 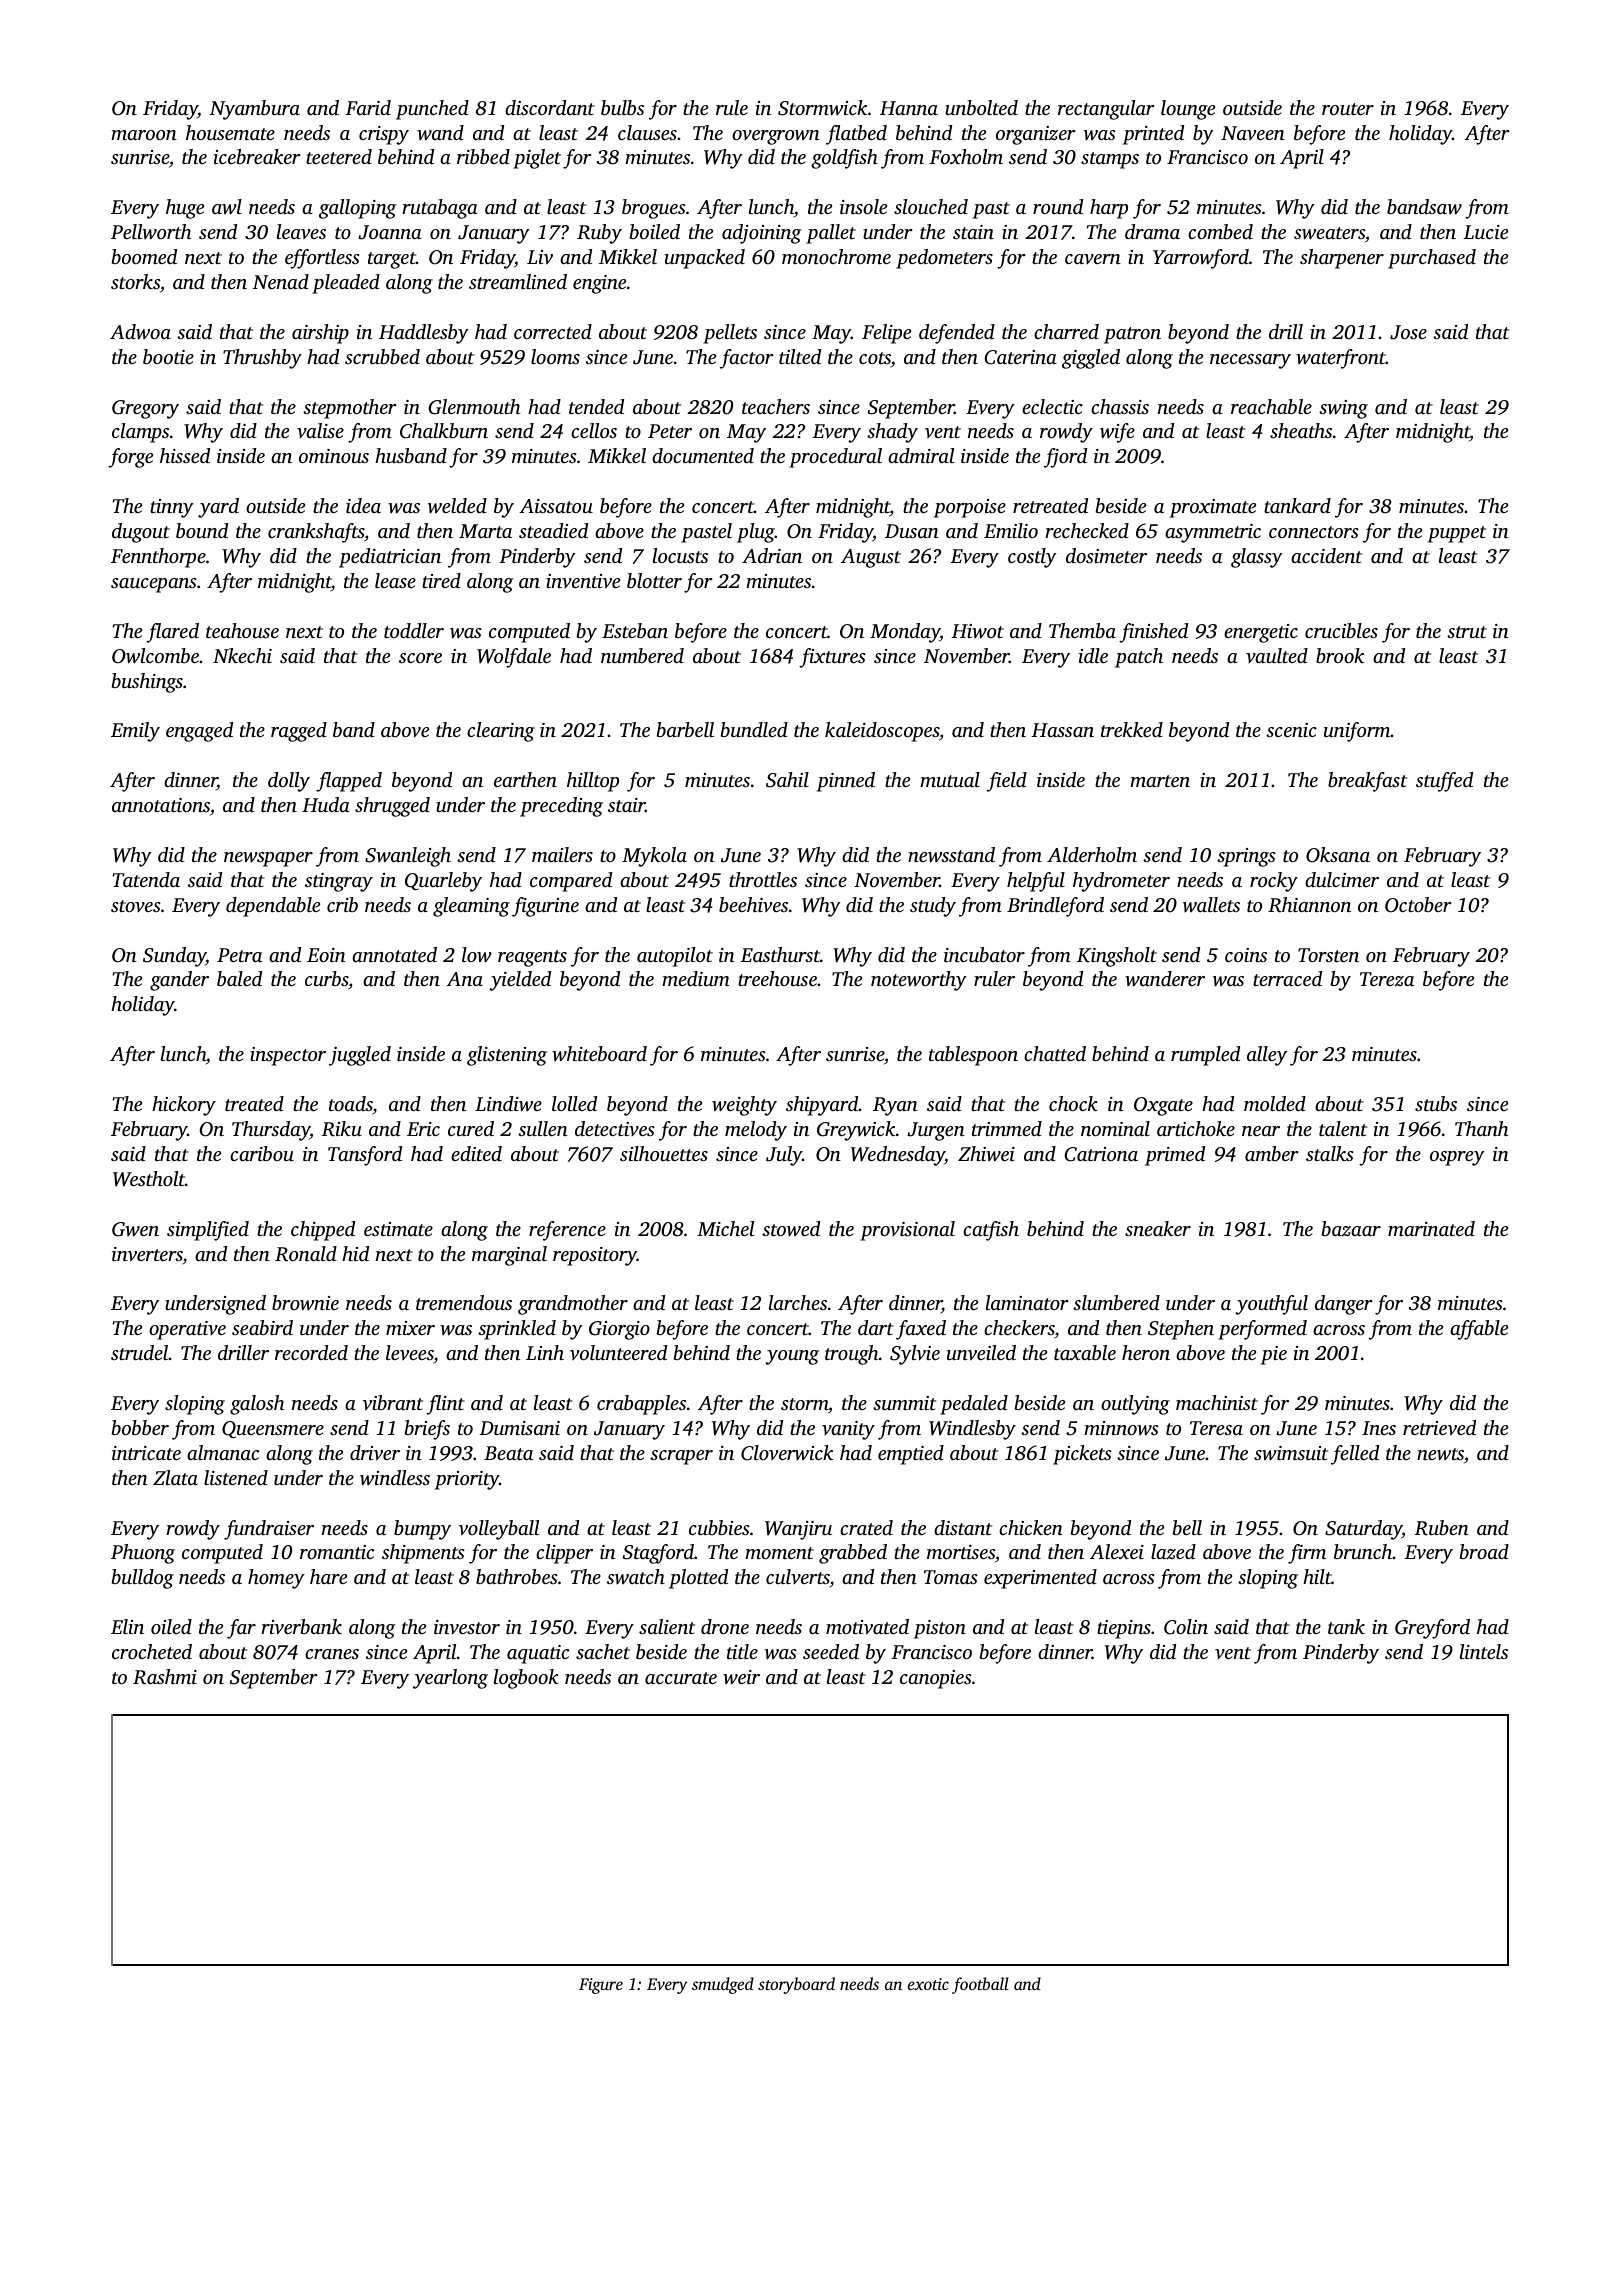 I want to click on router, so click(x=1348, y=109).
